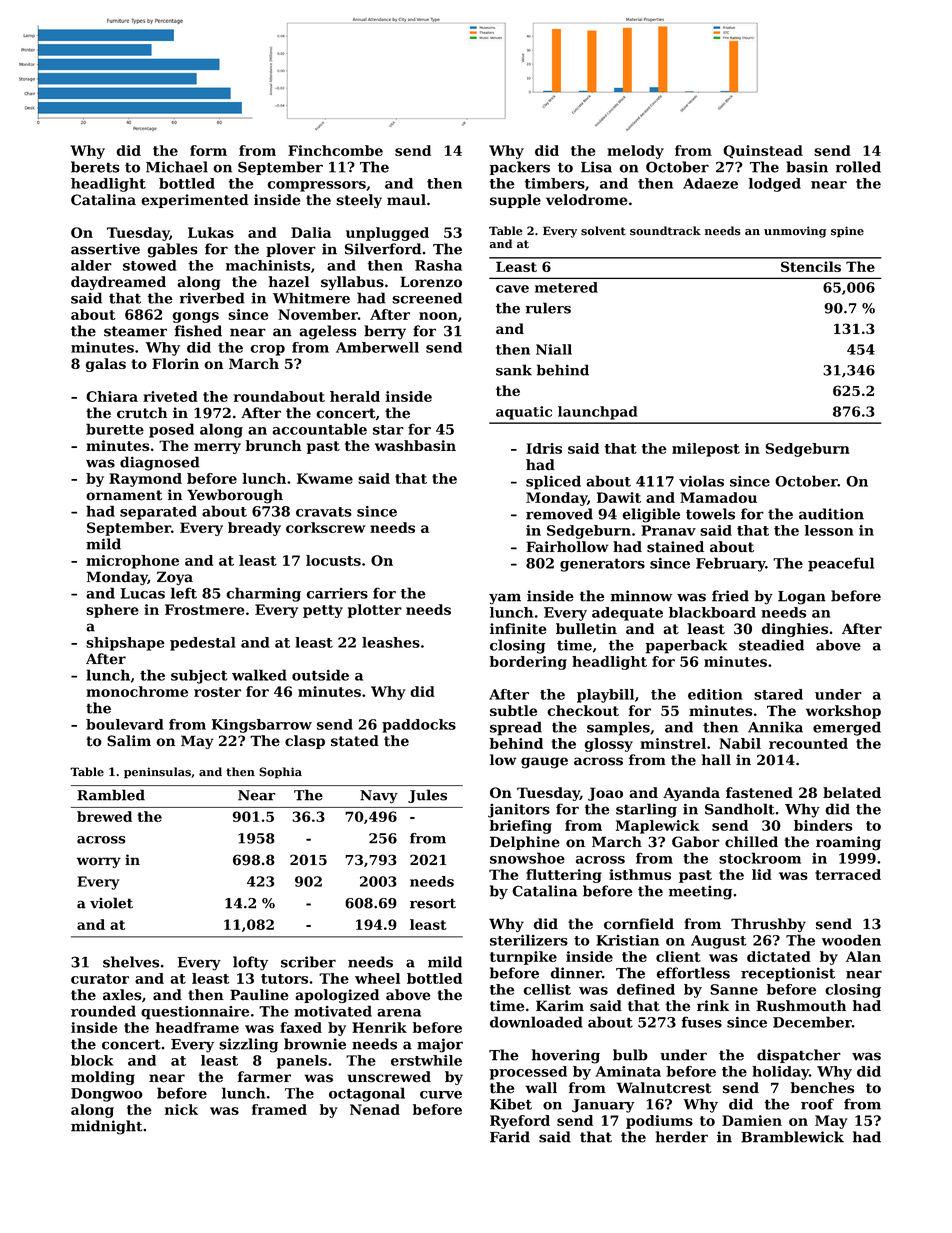 This screenshot has height=1233, width=952. What do you see at coordinates (763, 151) in the screenshot?
I see `Quinstead` at bounding box center [763, 151].
